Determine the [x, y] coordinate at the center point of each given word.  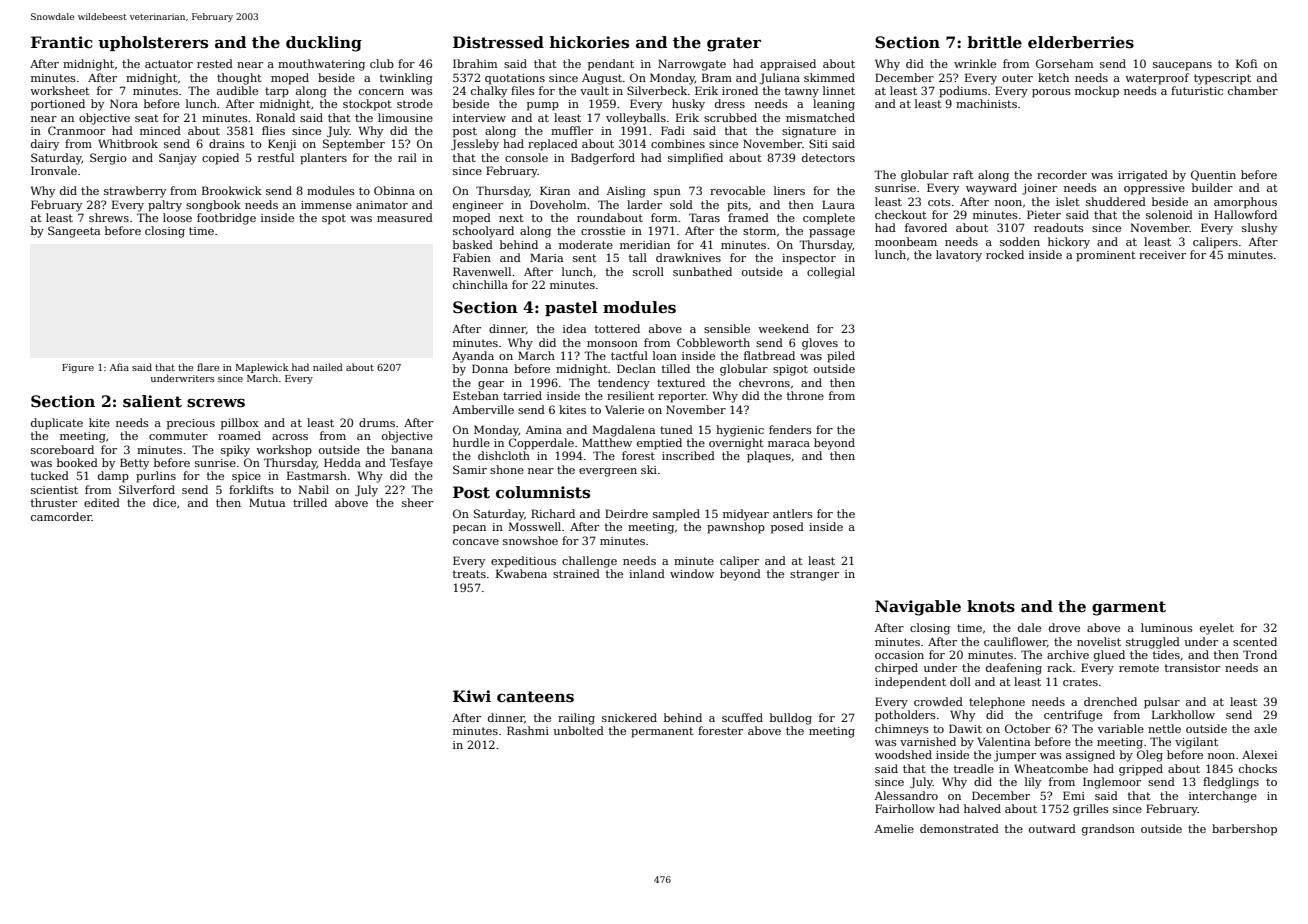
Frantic [62, 42]
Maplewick [262, 368]
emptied [659, 444]
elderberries [1081, 42]
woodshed [903, 754]
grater [734, 44]
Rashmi [528, 730]
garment [1129, 608]
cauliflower [1015, 641]
